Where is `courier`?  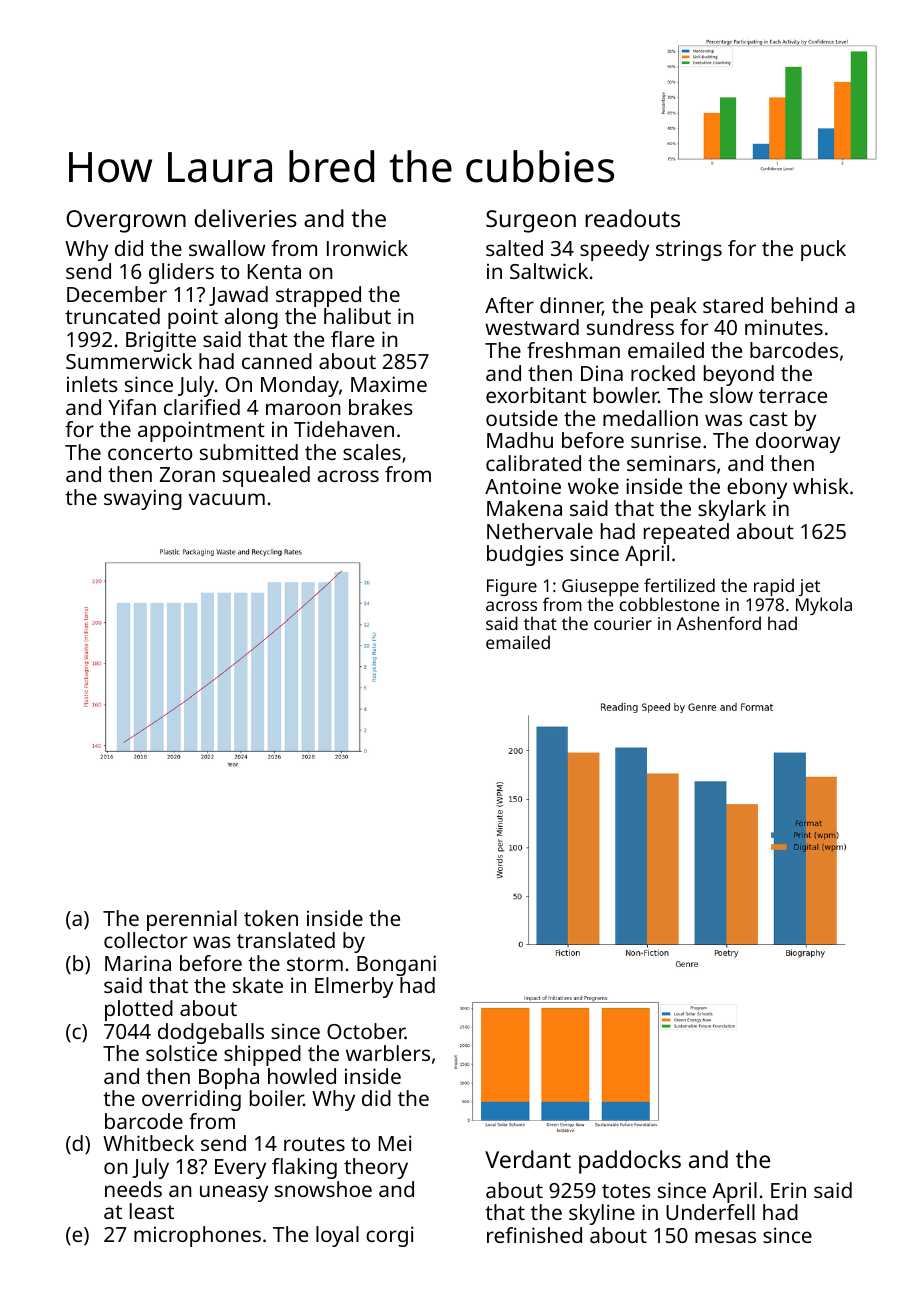 courier is located at coordinates (623, 623).
